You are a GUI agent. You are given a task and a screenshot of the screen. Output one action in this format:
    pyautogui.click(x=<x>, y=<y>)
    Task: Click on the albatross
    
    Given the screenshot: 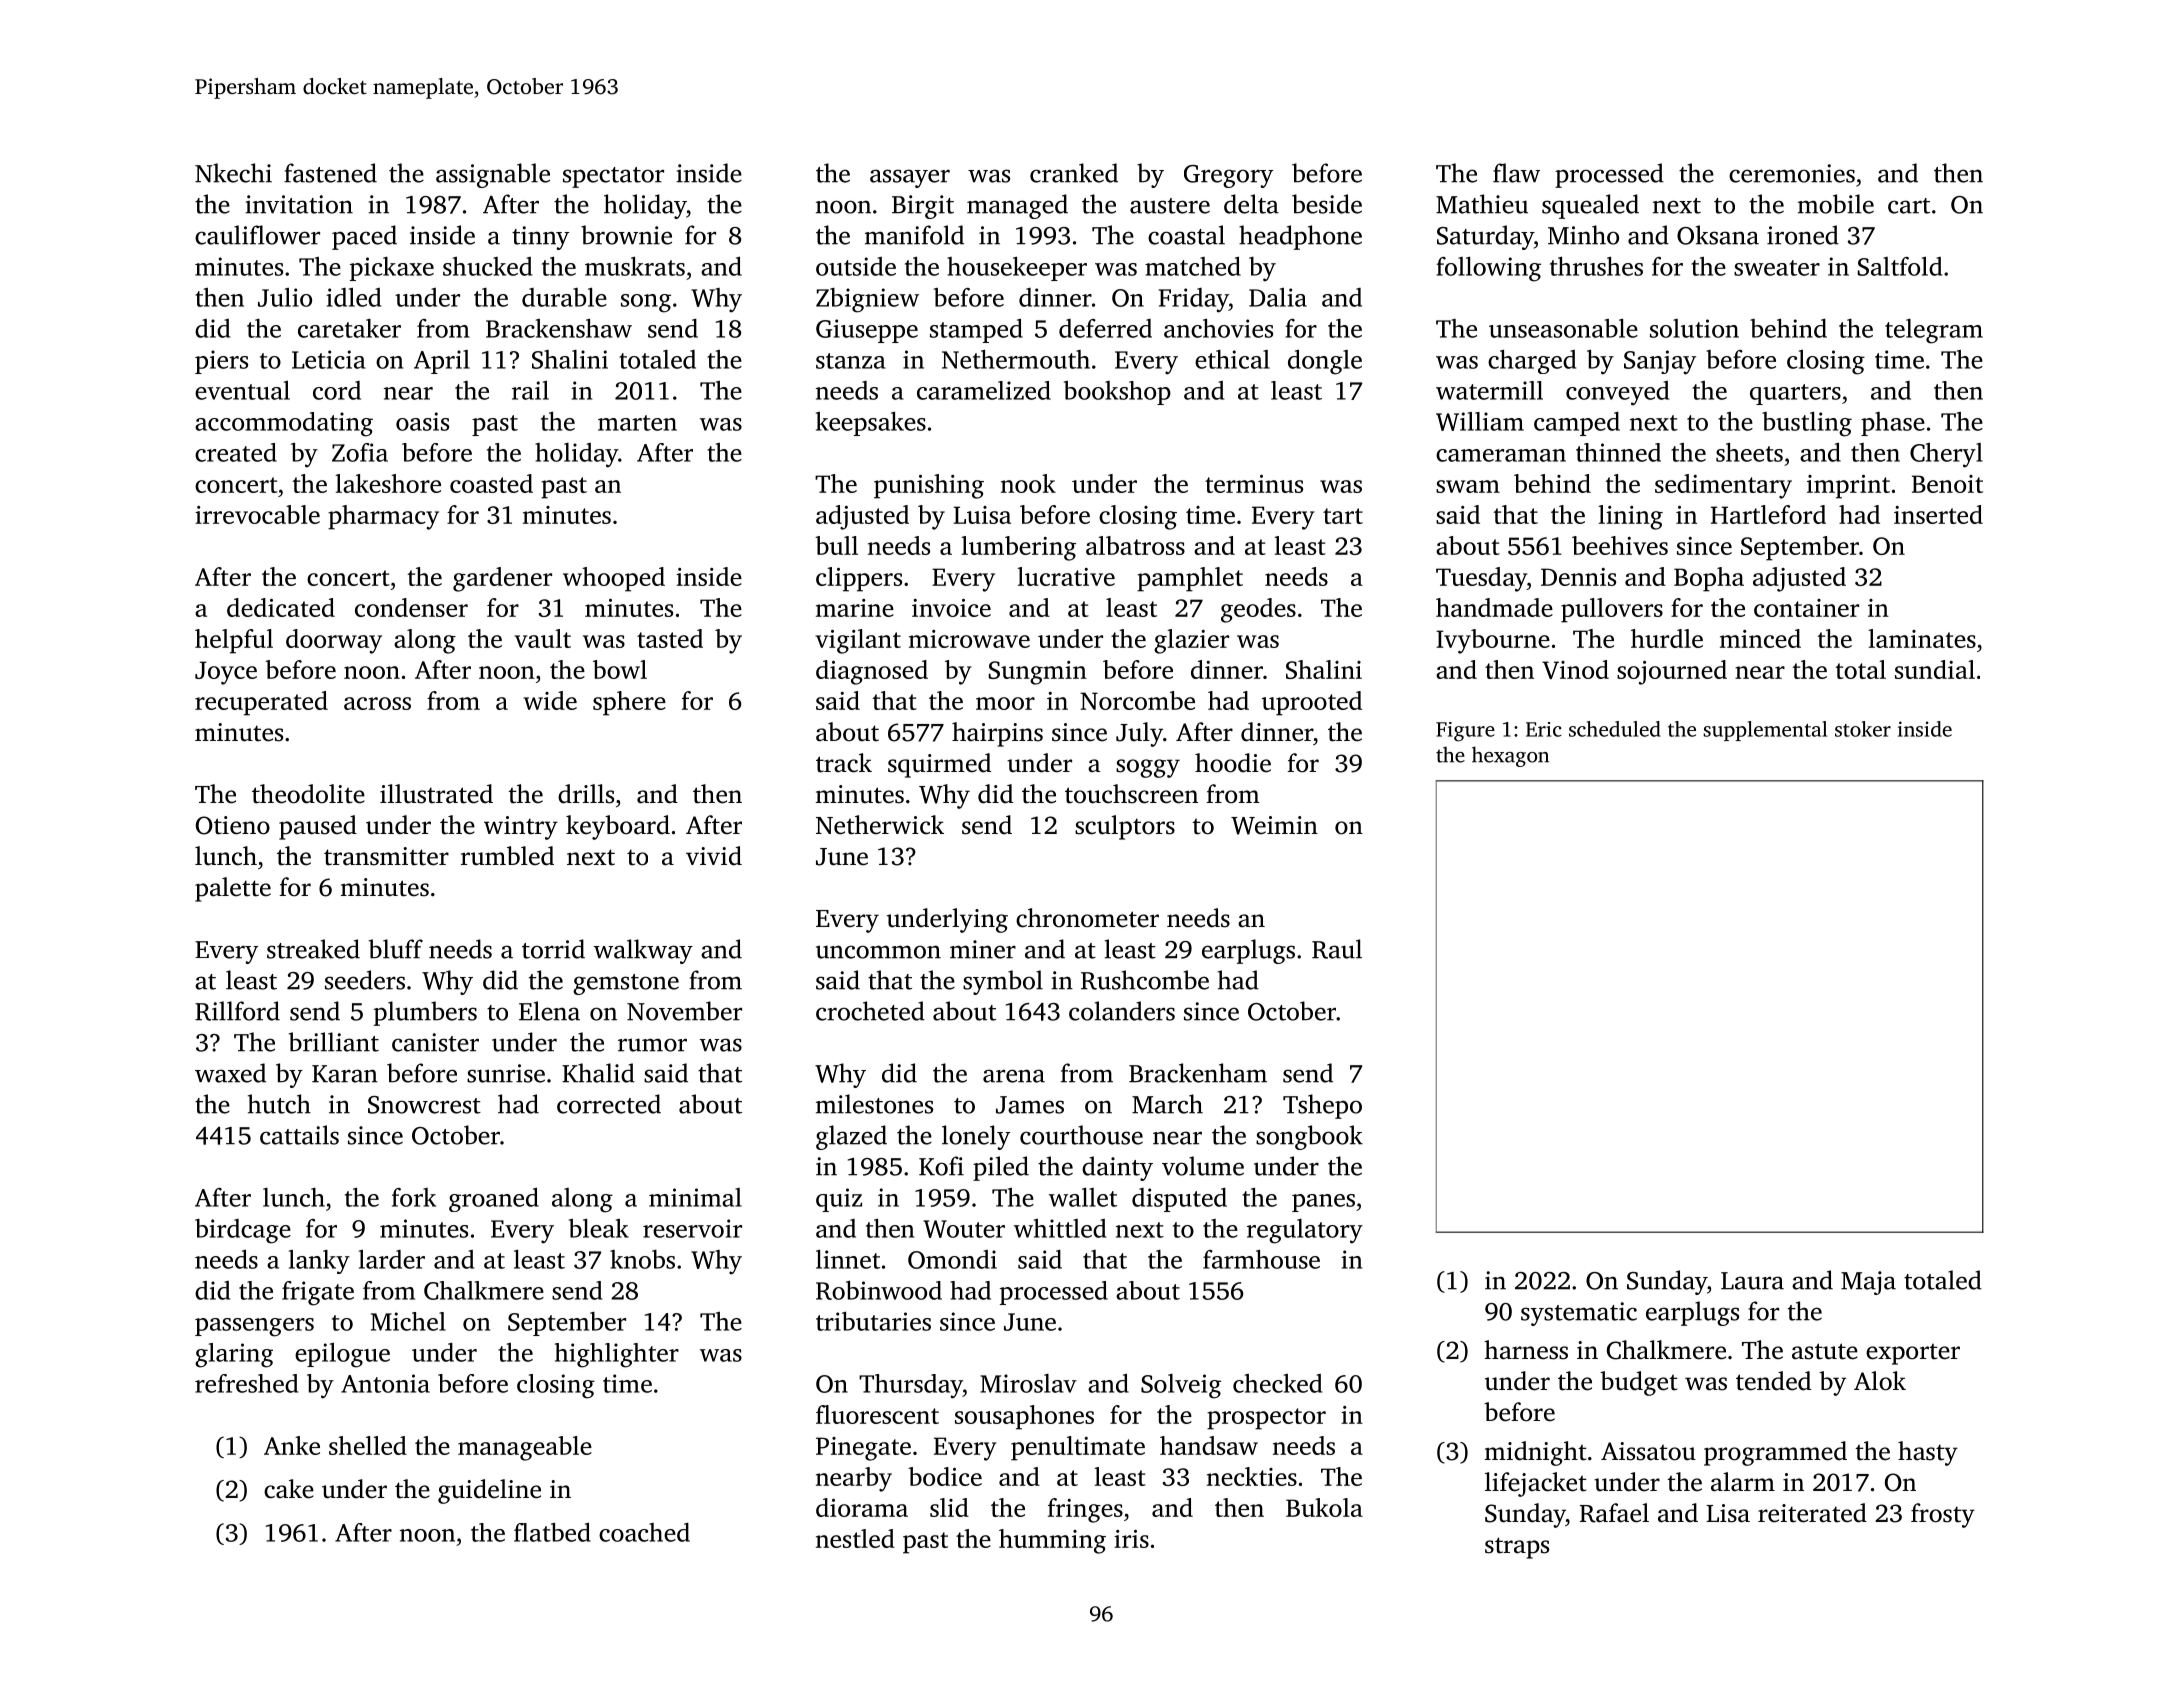 What is the action you would take?
    pyautogui.click(x=1135, y=545)
